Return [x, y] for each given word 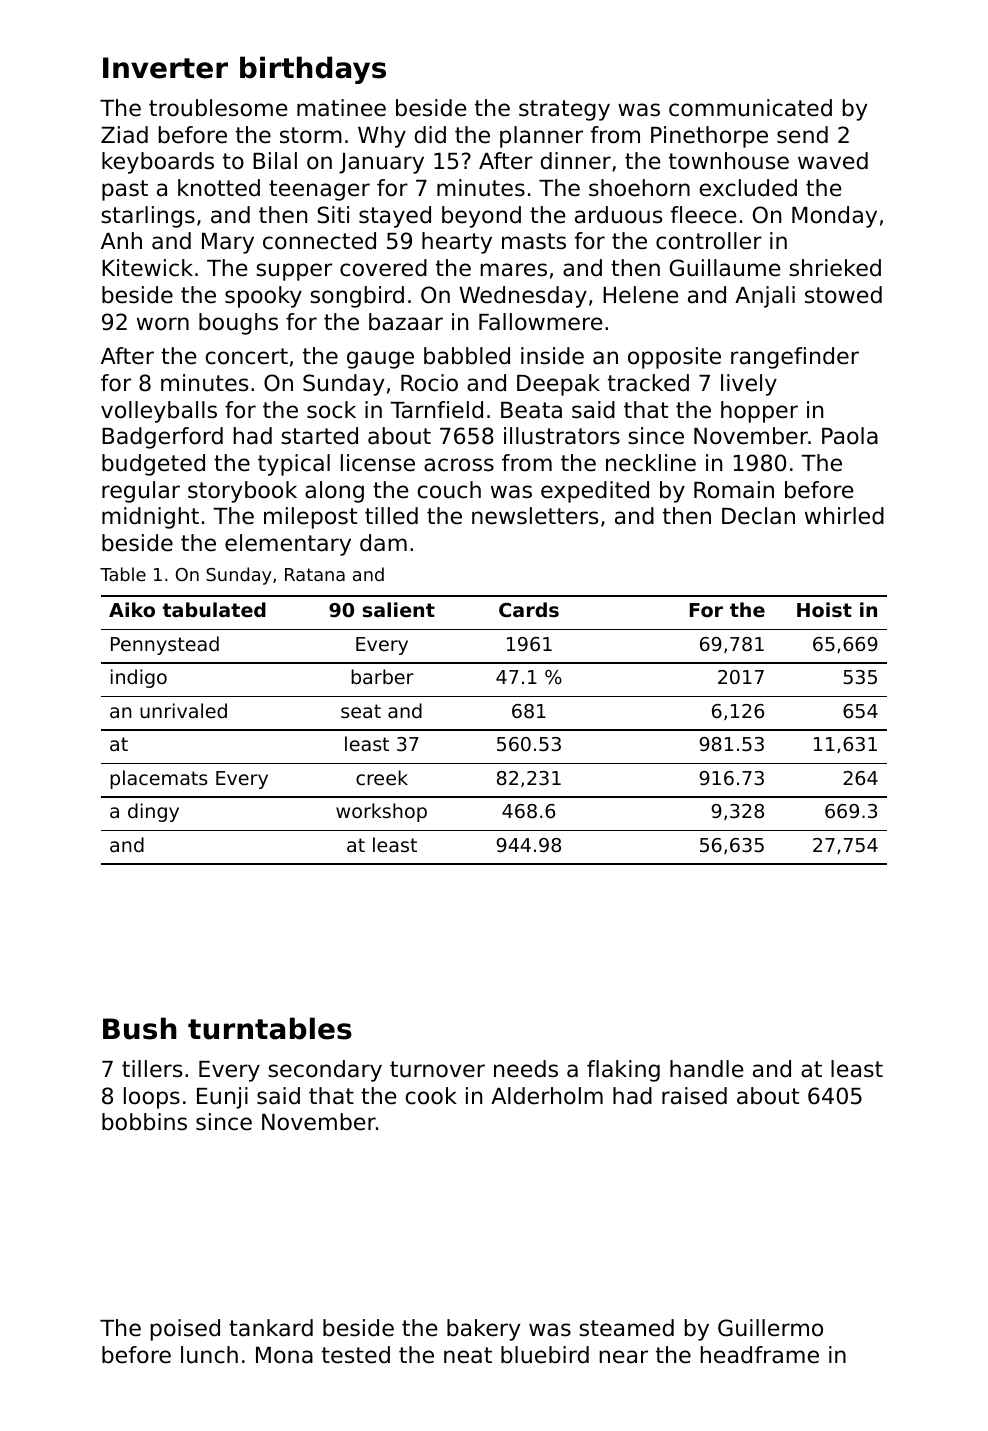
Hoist [824, 609]
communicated [750, 108]
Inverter [165, 68]
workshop [381, 812]
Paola [850, 436]
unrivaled [183, 710]
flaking [623, 1071]
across [459, 465]
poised [185, 1330]
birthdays [313, 70]
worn [163, 324]
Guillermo [770, 1328]
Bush [140, 1028]
